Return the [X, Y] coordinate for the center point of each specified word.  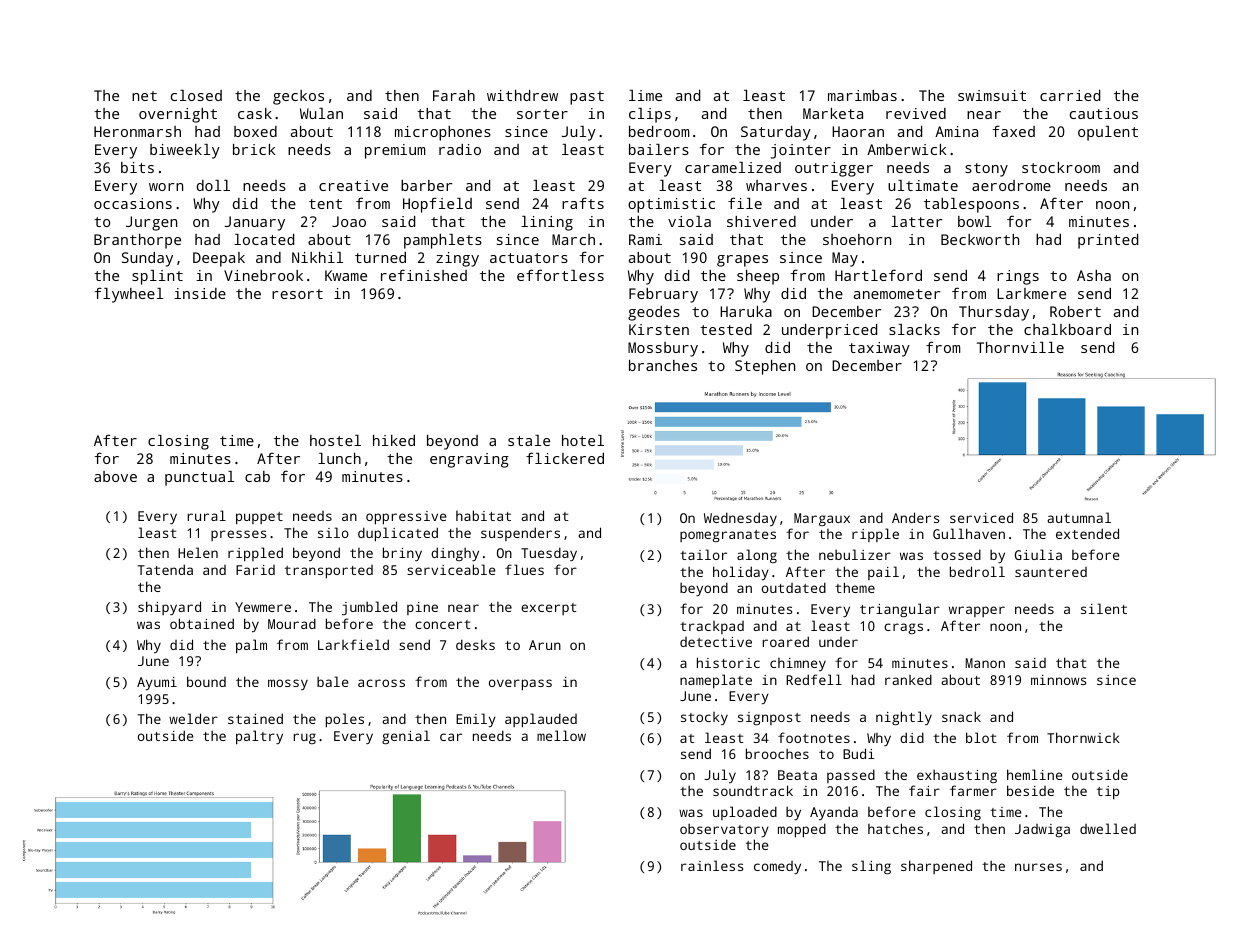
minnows [1058, 680]
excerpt [548, 609]
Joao [349, 221]
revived [916, 113]
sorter [542, 114]
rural [207, 515]
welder [193, 718]
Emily [476, 720]
